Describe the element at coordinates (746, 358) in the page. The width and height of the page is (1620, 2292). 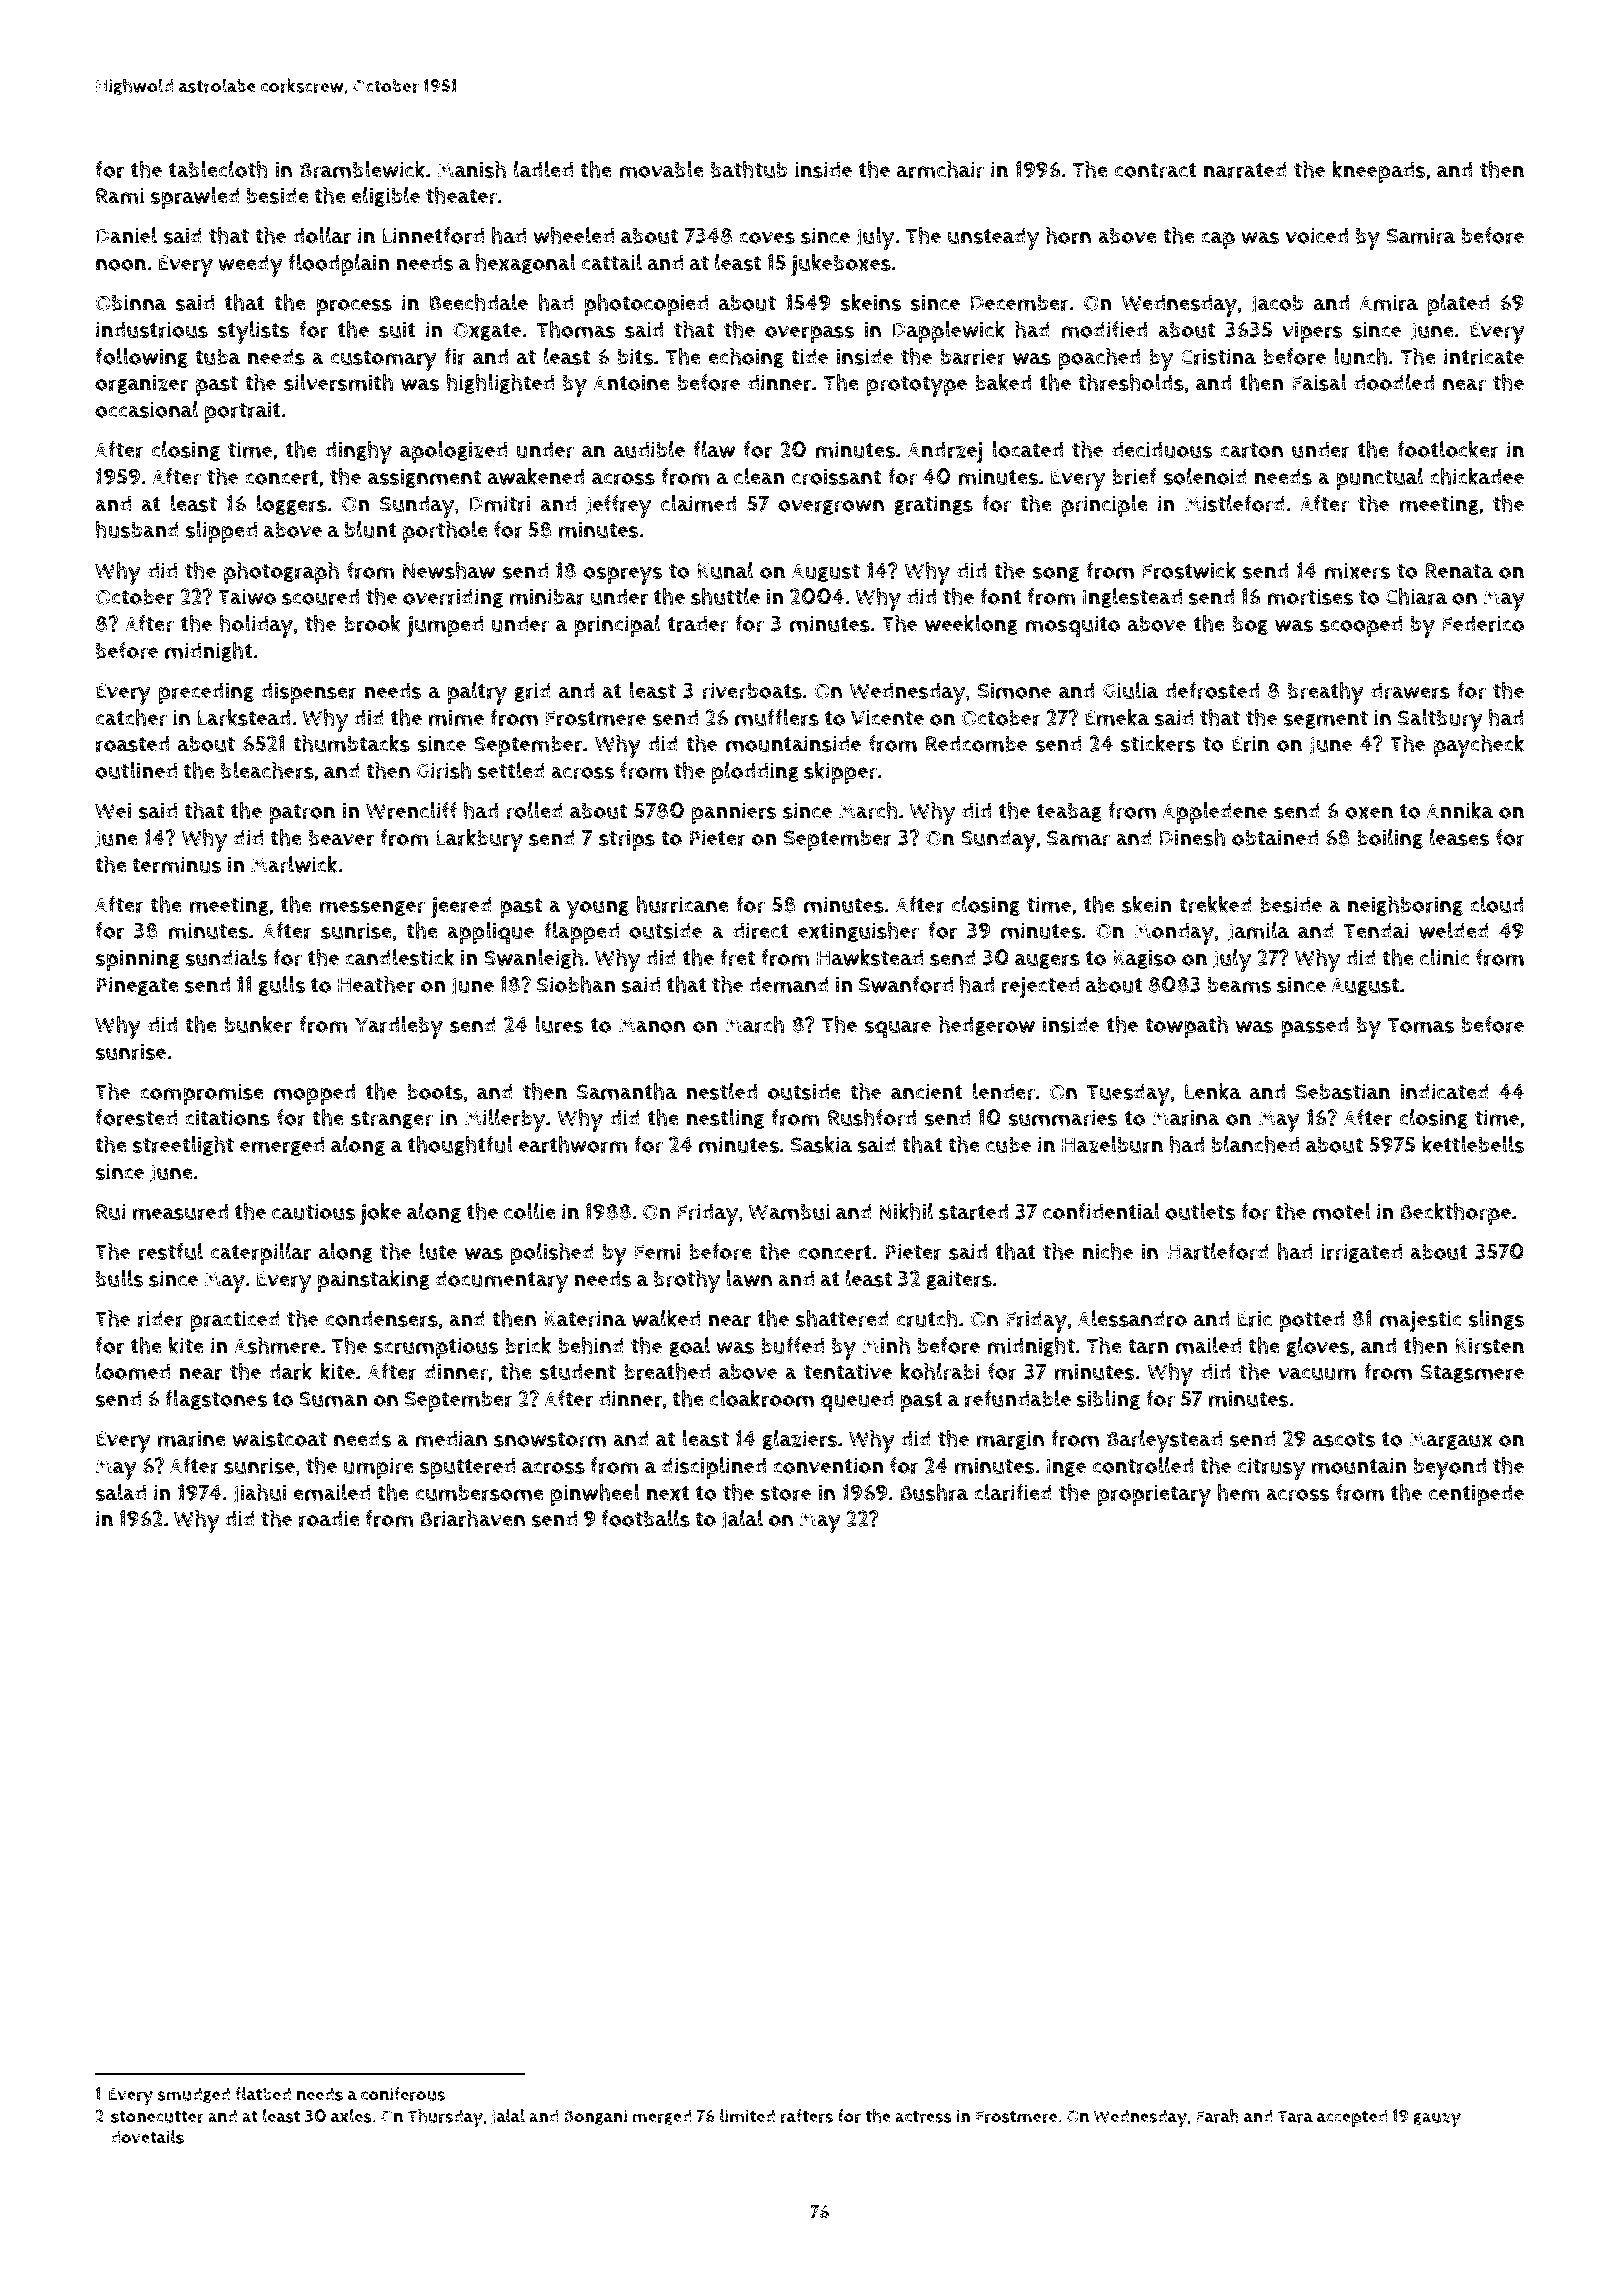
I see `echoing` at that location.
